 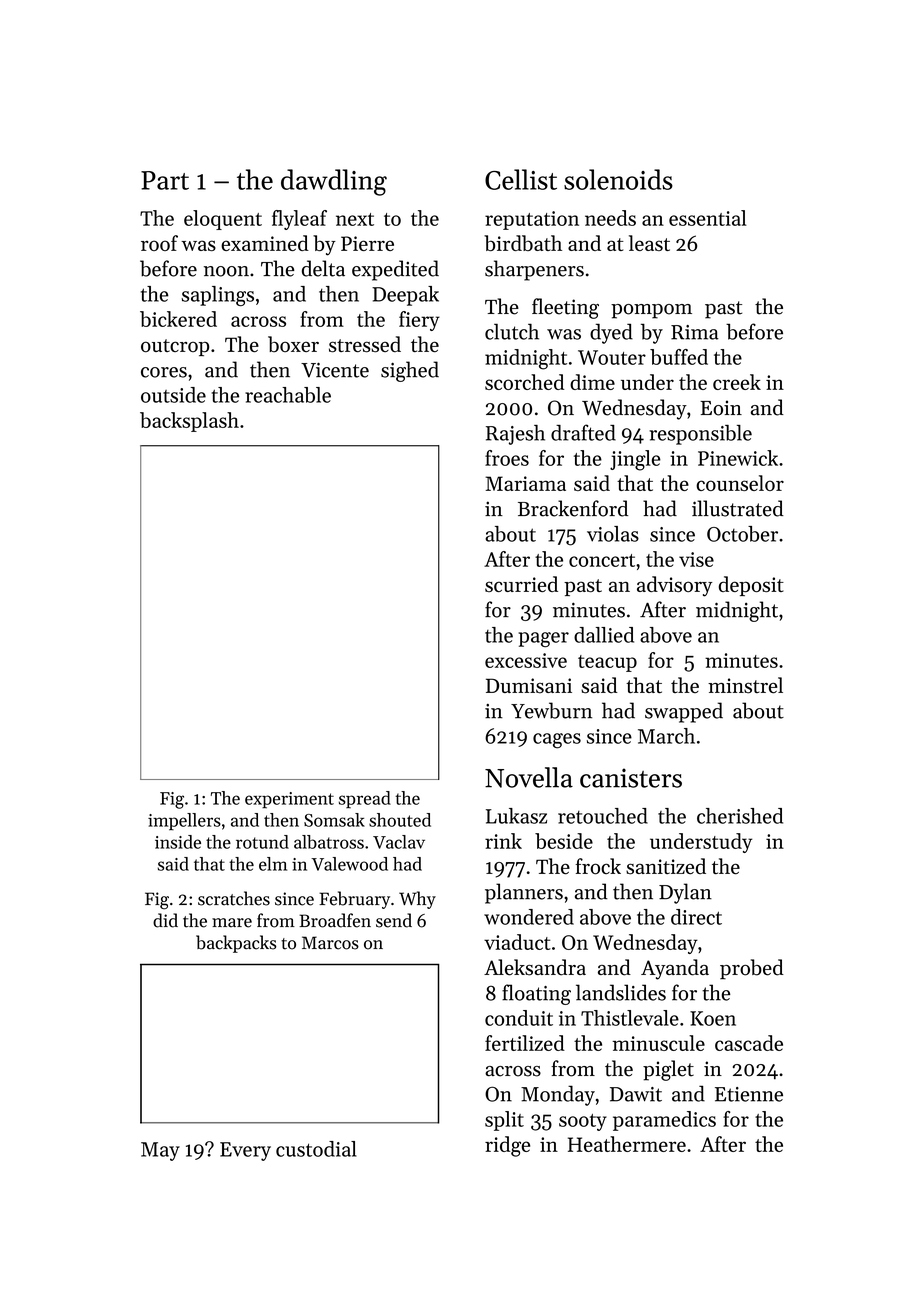 I want to click on backpacks, so click(x=236, y=944).
